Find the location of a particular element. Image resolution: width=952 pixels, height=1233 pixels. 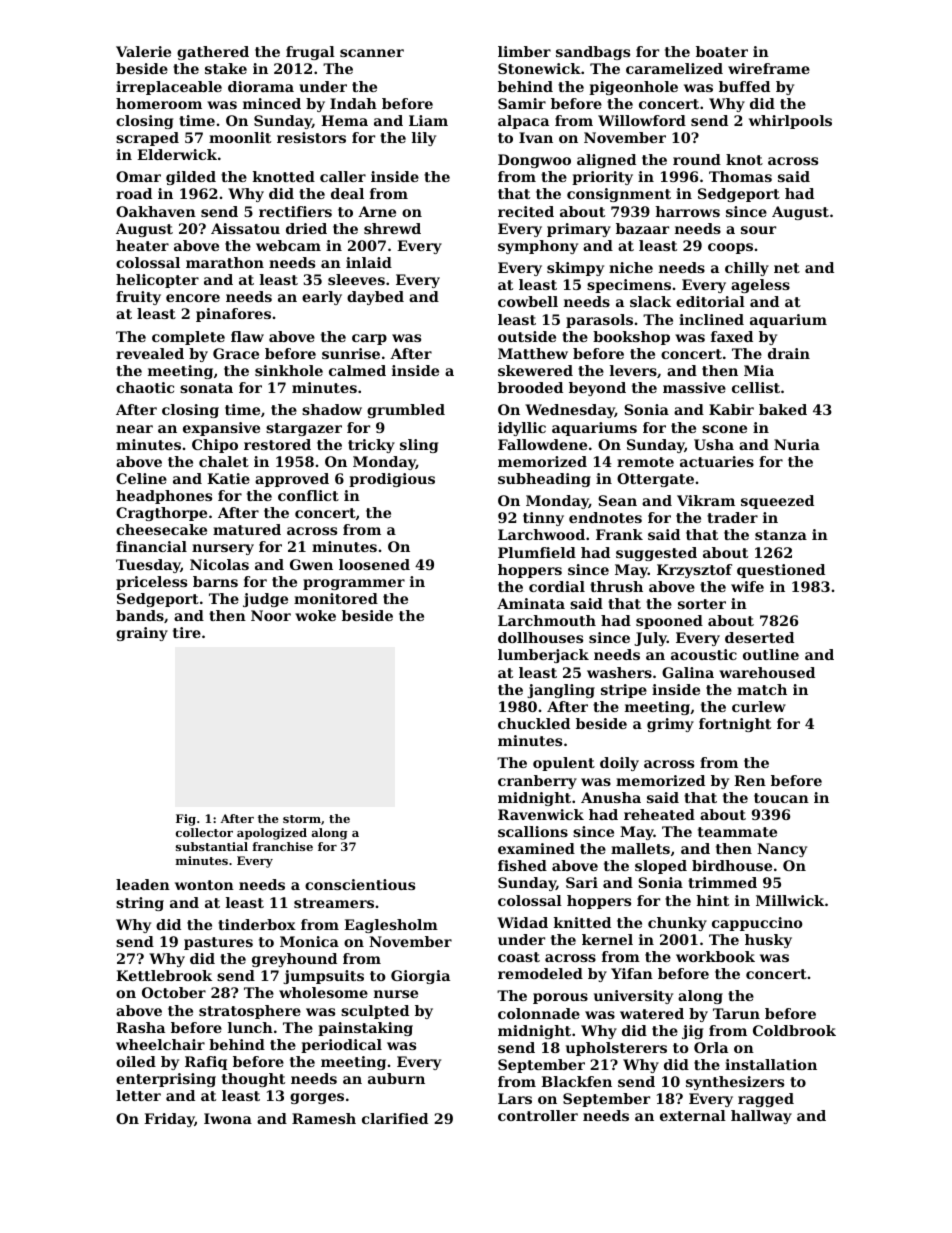

Friday is located at coordinates (169, 1120).
